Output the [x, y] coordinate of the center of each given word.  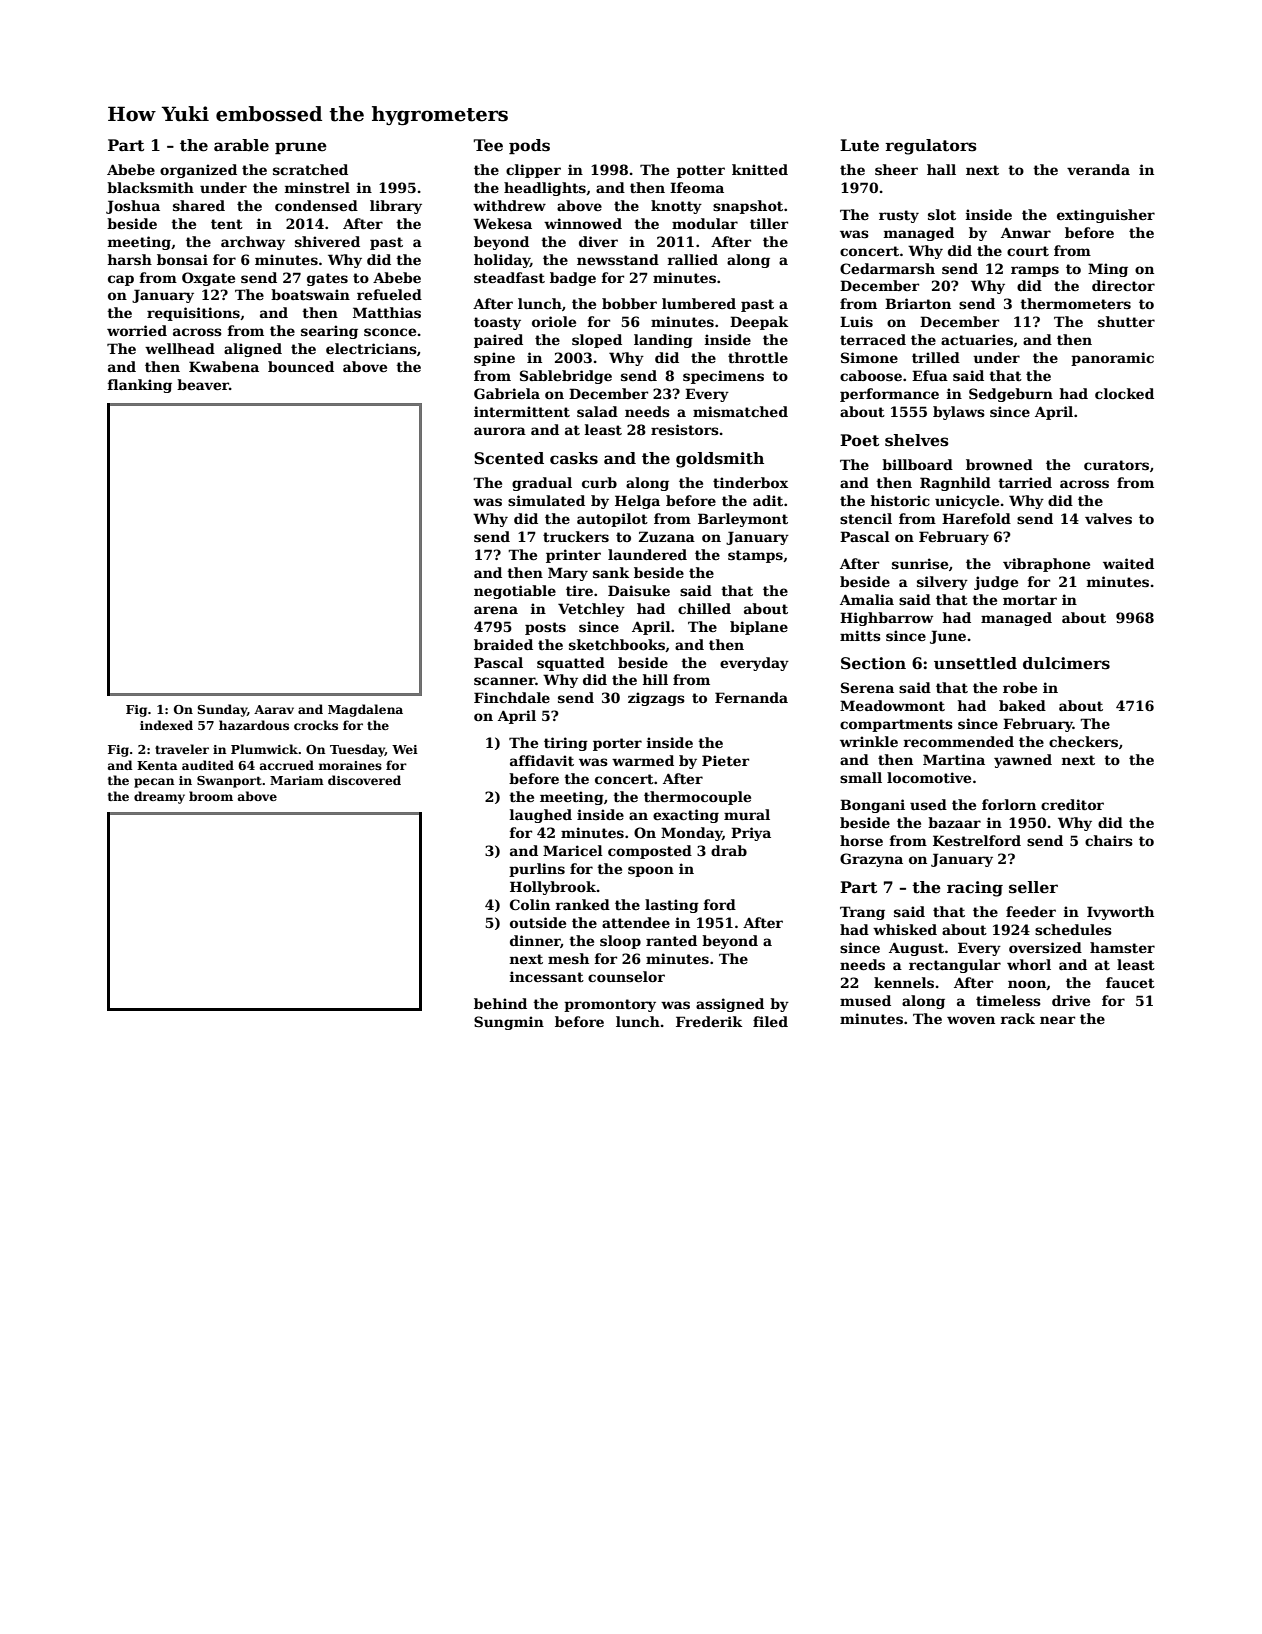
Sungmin [509, 1023]
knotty [676, 207]
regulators [931, 147]
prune [301, 148]
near [1057, 1020]
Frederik [709, 1021]
